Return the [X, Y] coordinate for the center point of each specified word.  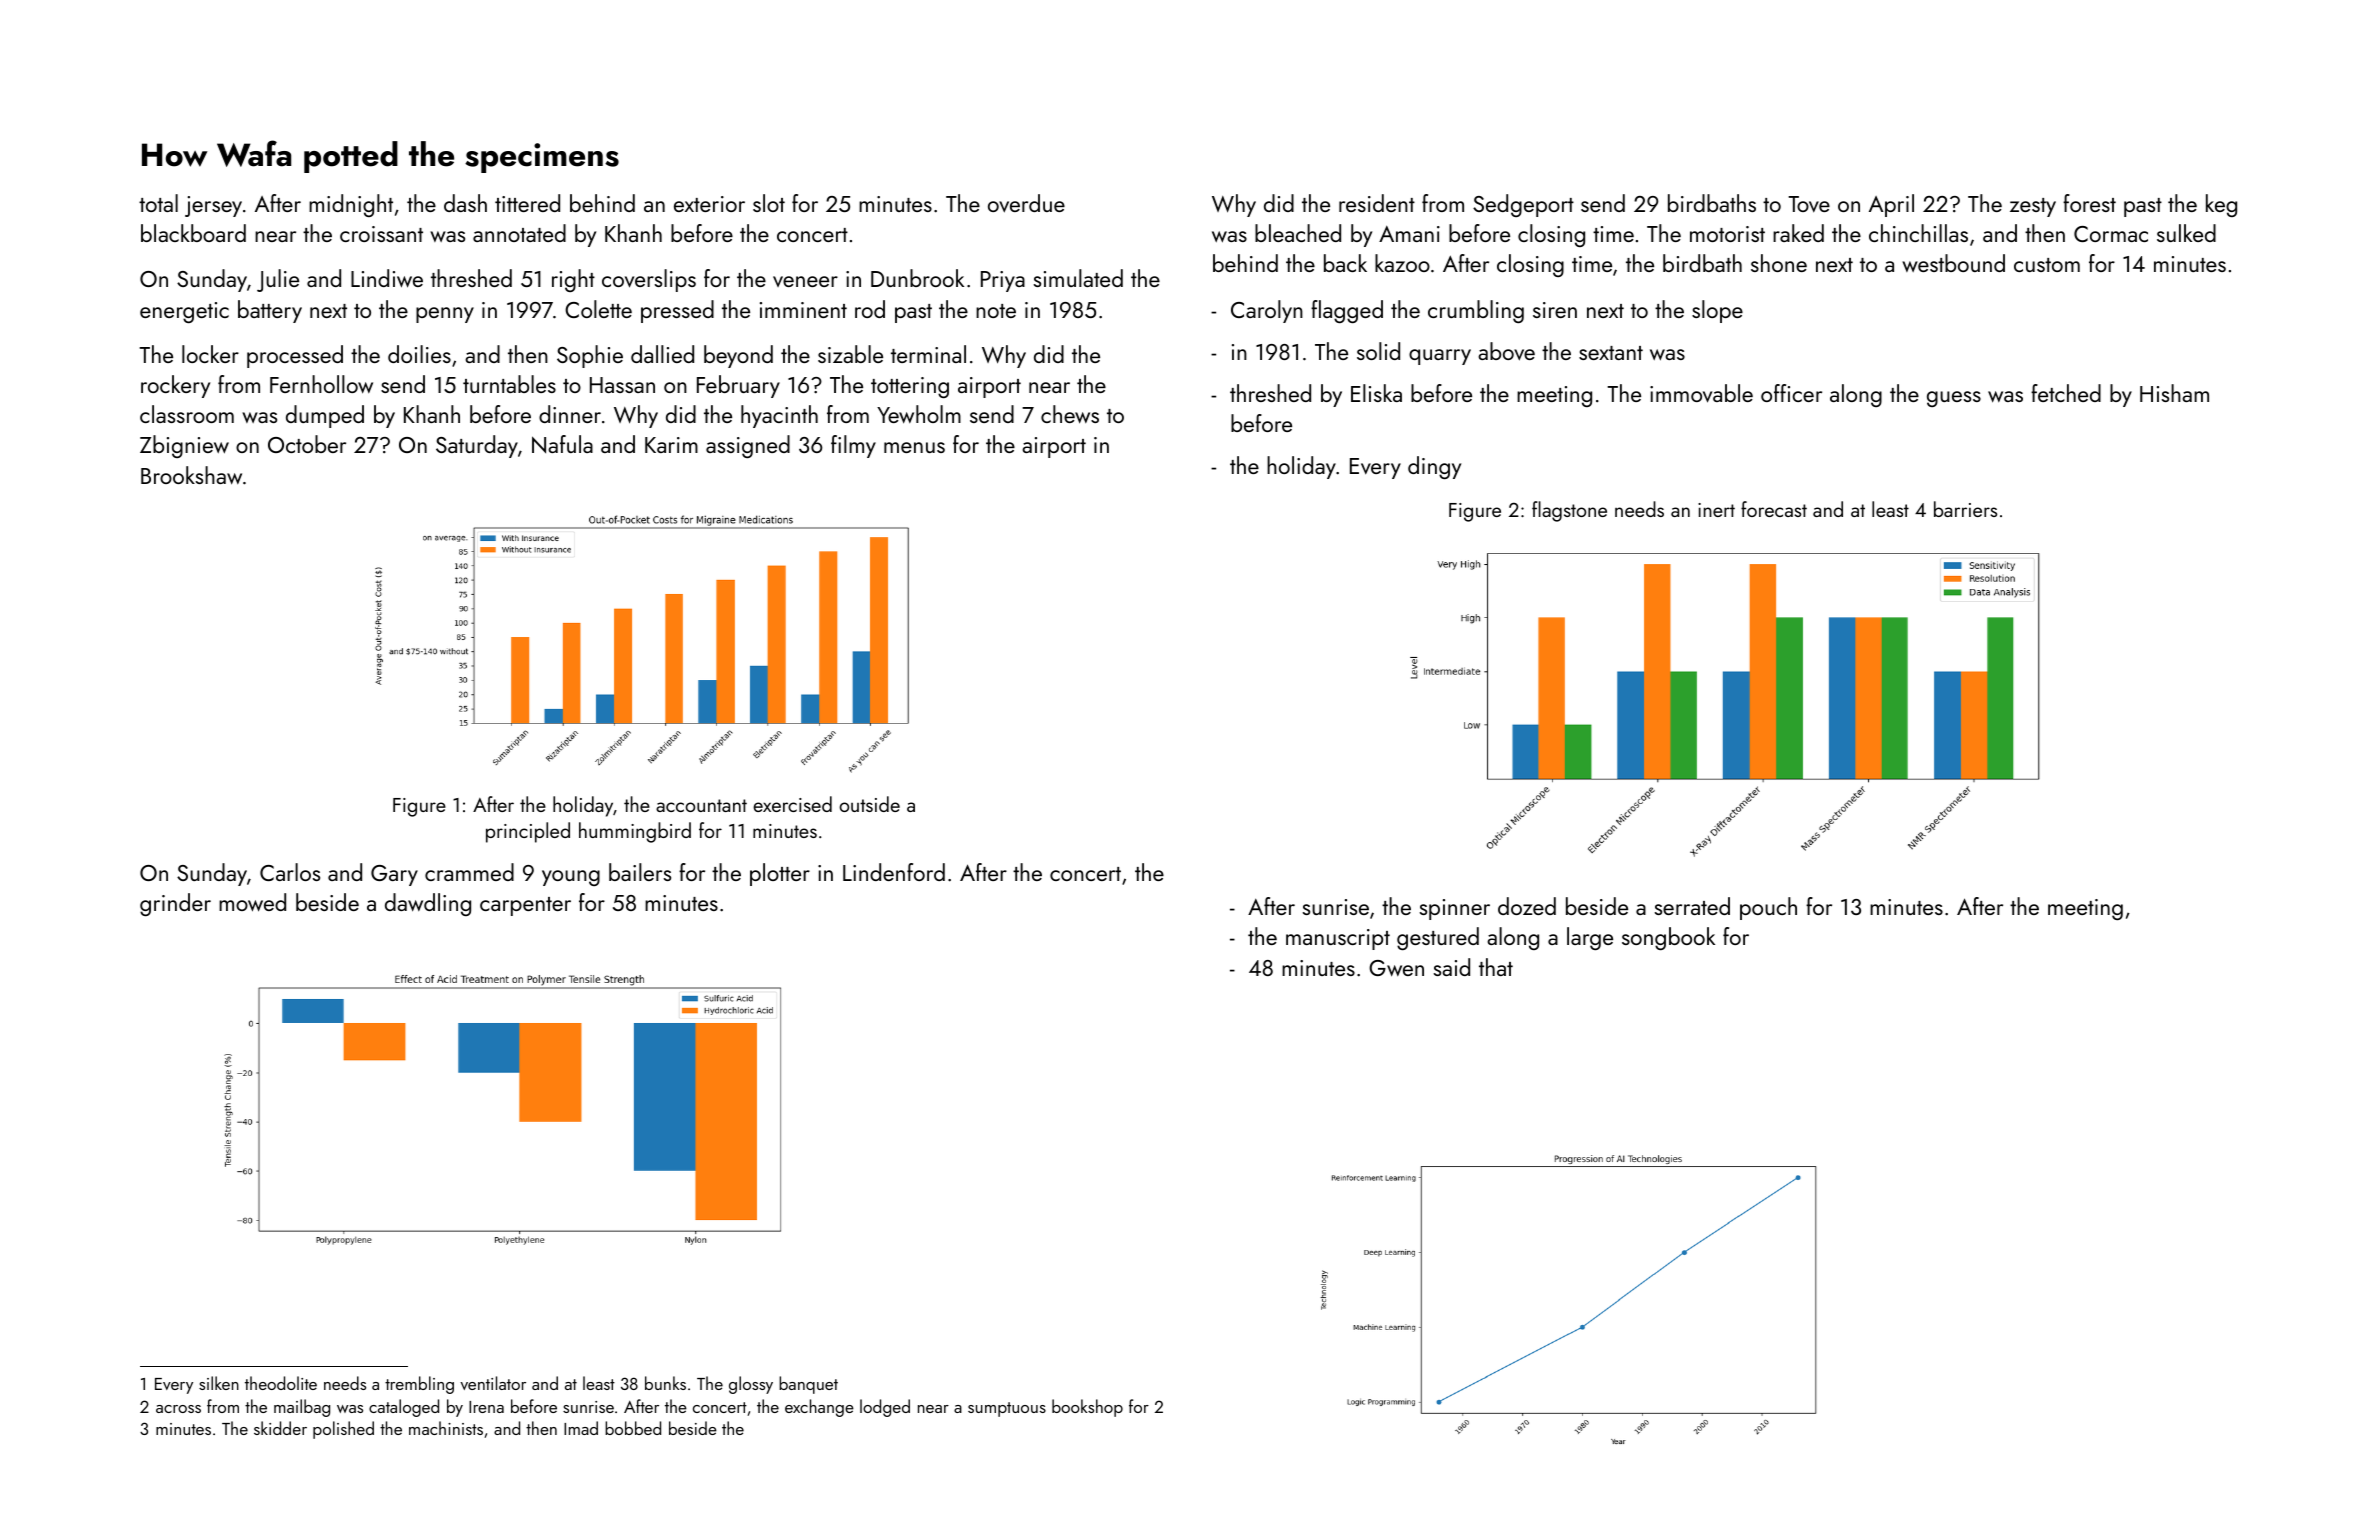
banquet [808, 1385]
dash [465, 203]
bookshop [1087, 1408]
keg [2221, 205]
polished [343, 1430]
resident [1377, 203]
